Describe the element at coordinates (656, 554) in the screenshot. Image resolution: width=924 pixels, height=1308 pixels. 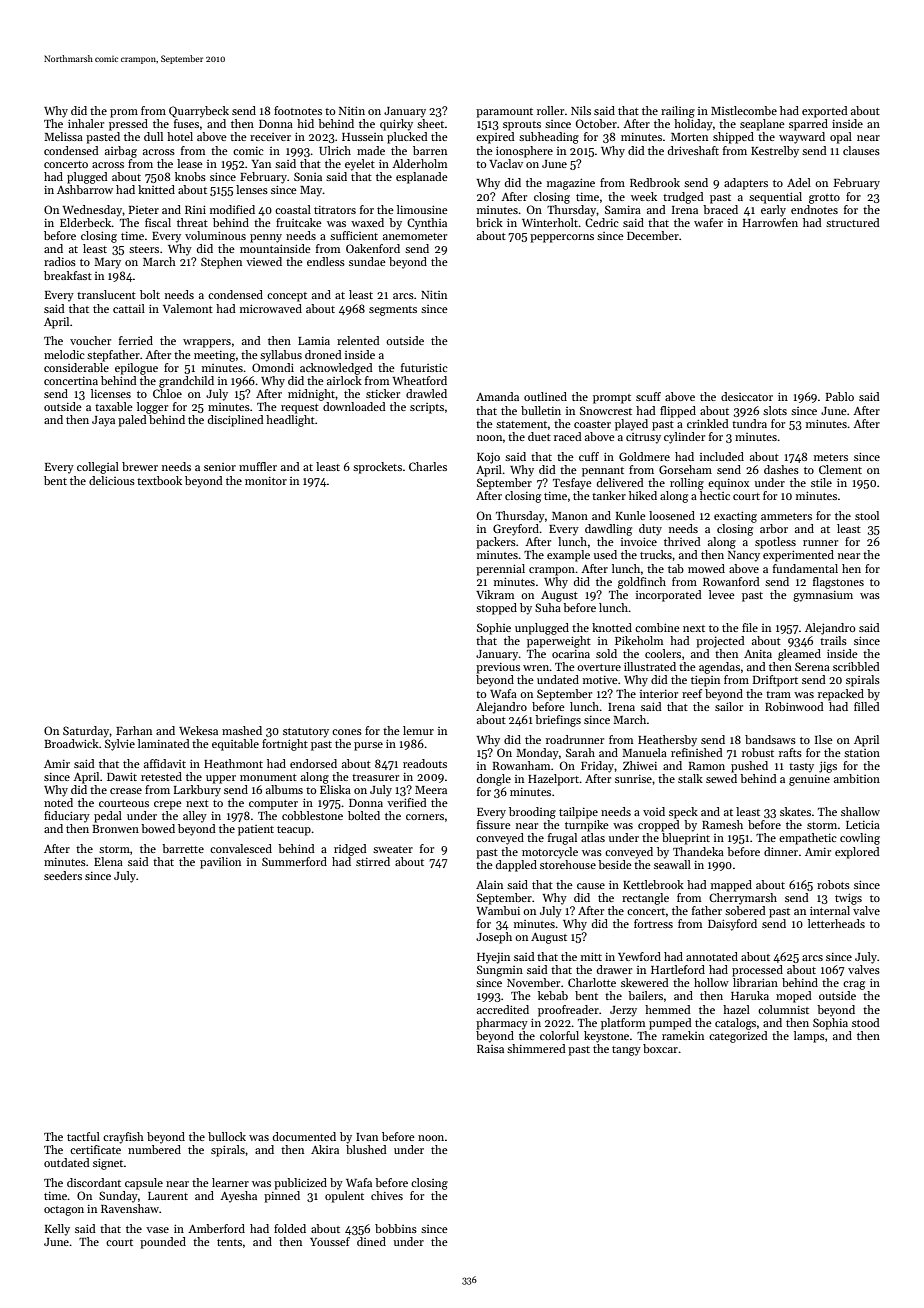
I see `trucks` at that location.
